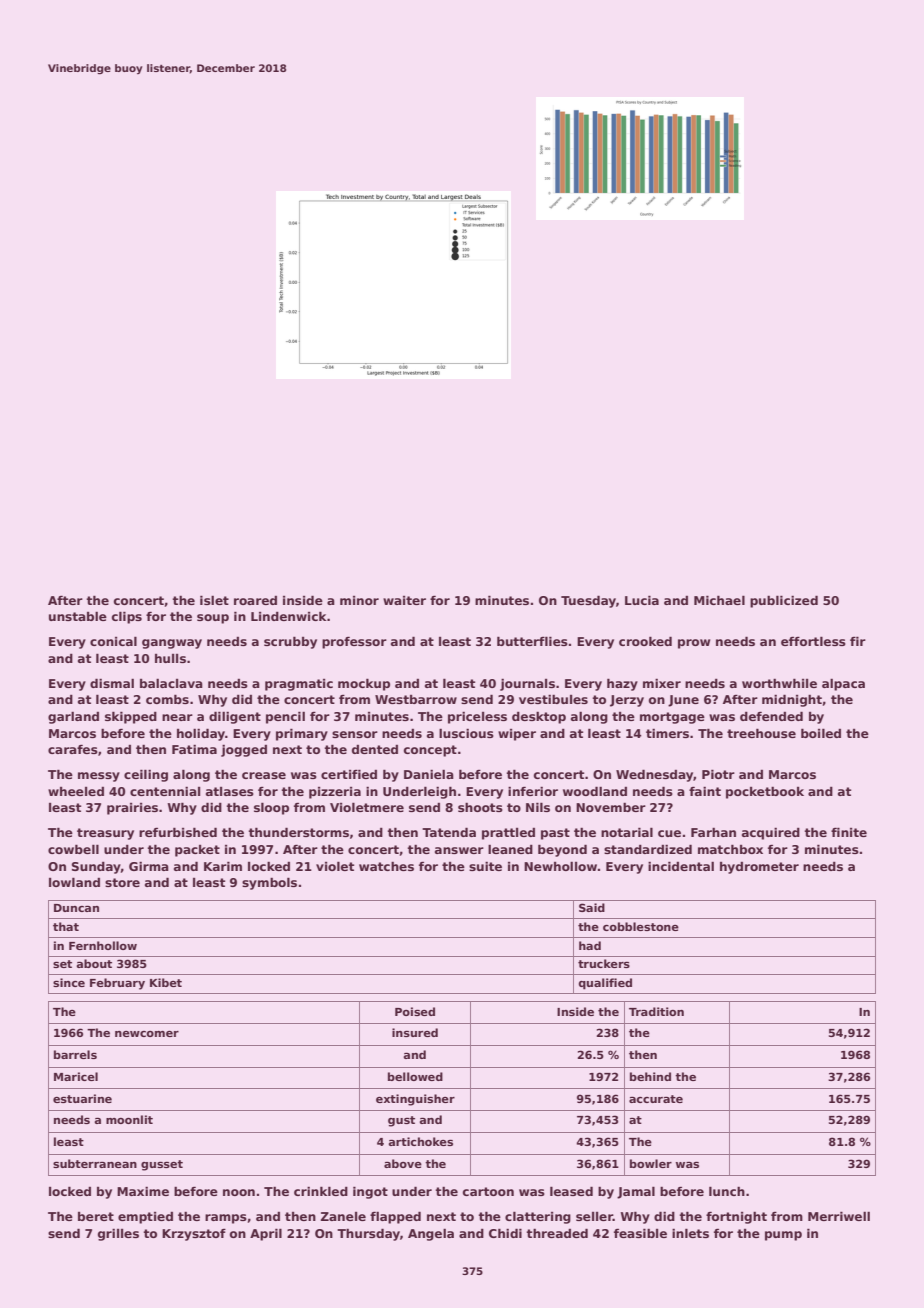 The image size is (924, 1308). Describe the element at coordinates (843, 685) in the screenshot. I see `alpaca` at that location.
